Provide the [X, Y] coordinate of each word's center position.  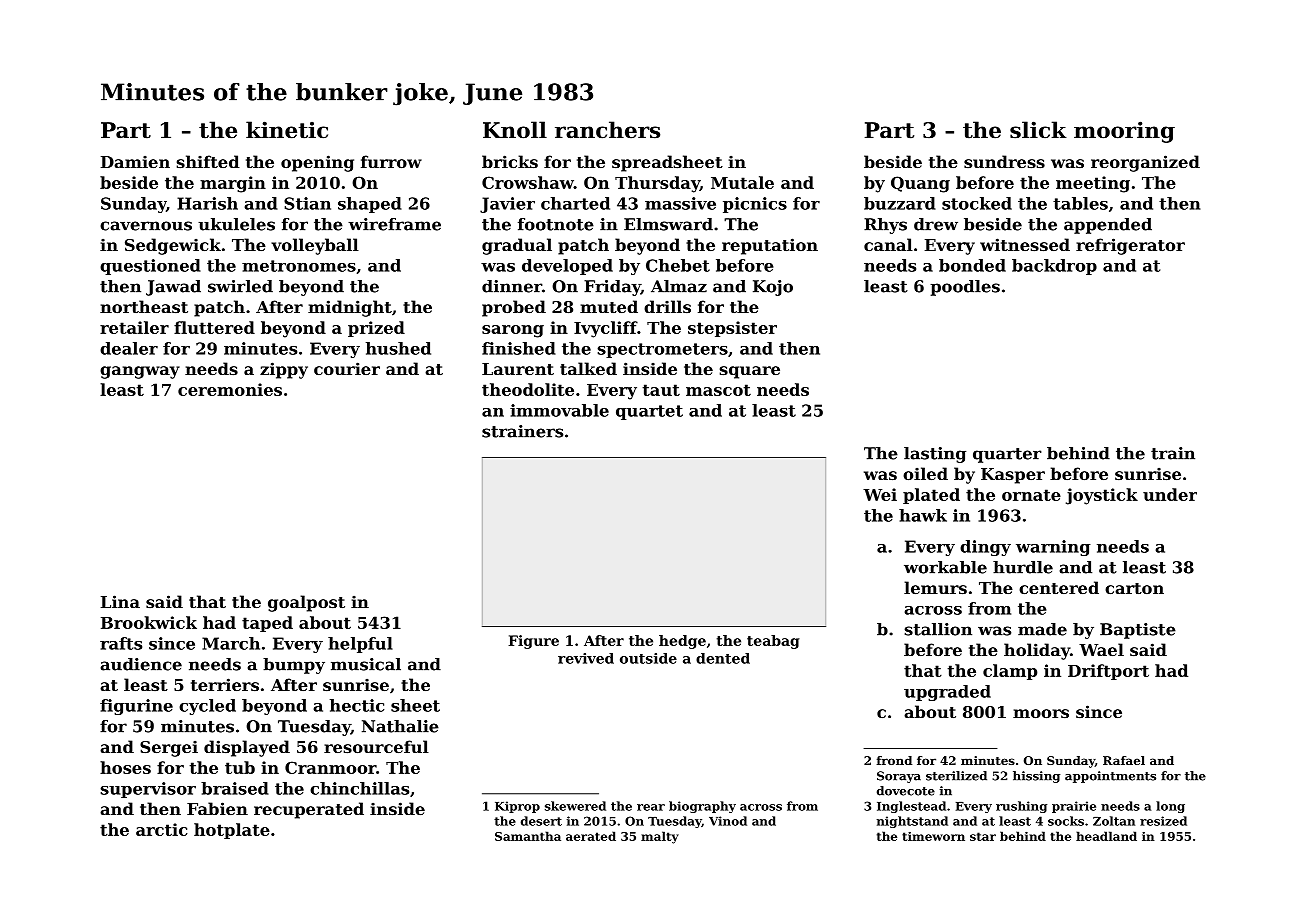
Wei [880, 494]
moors [1041, 713]
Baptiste [1138, 631]
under [1170, 494]
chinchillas [359, 788]
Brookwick [149, 622]
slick [1038, 130]
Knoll [515, 130]
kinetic [287, 130]
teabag [773, 642]
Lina [120, 601]
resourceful [376, 746]
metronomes [299, 266]
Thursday [657, 184]
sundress [1004, 161]
